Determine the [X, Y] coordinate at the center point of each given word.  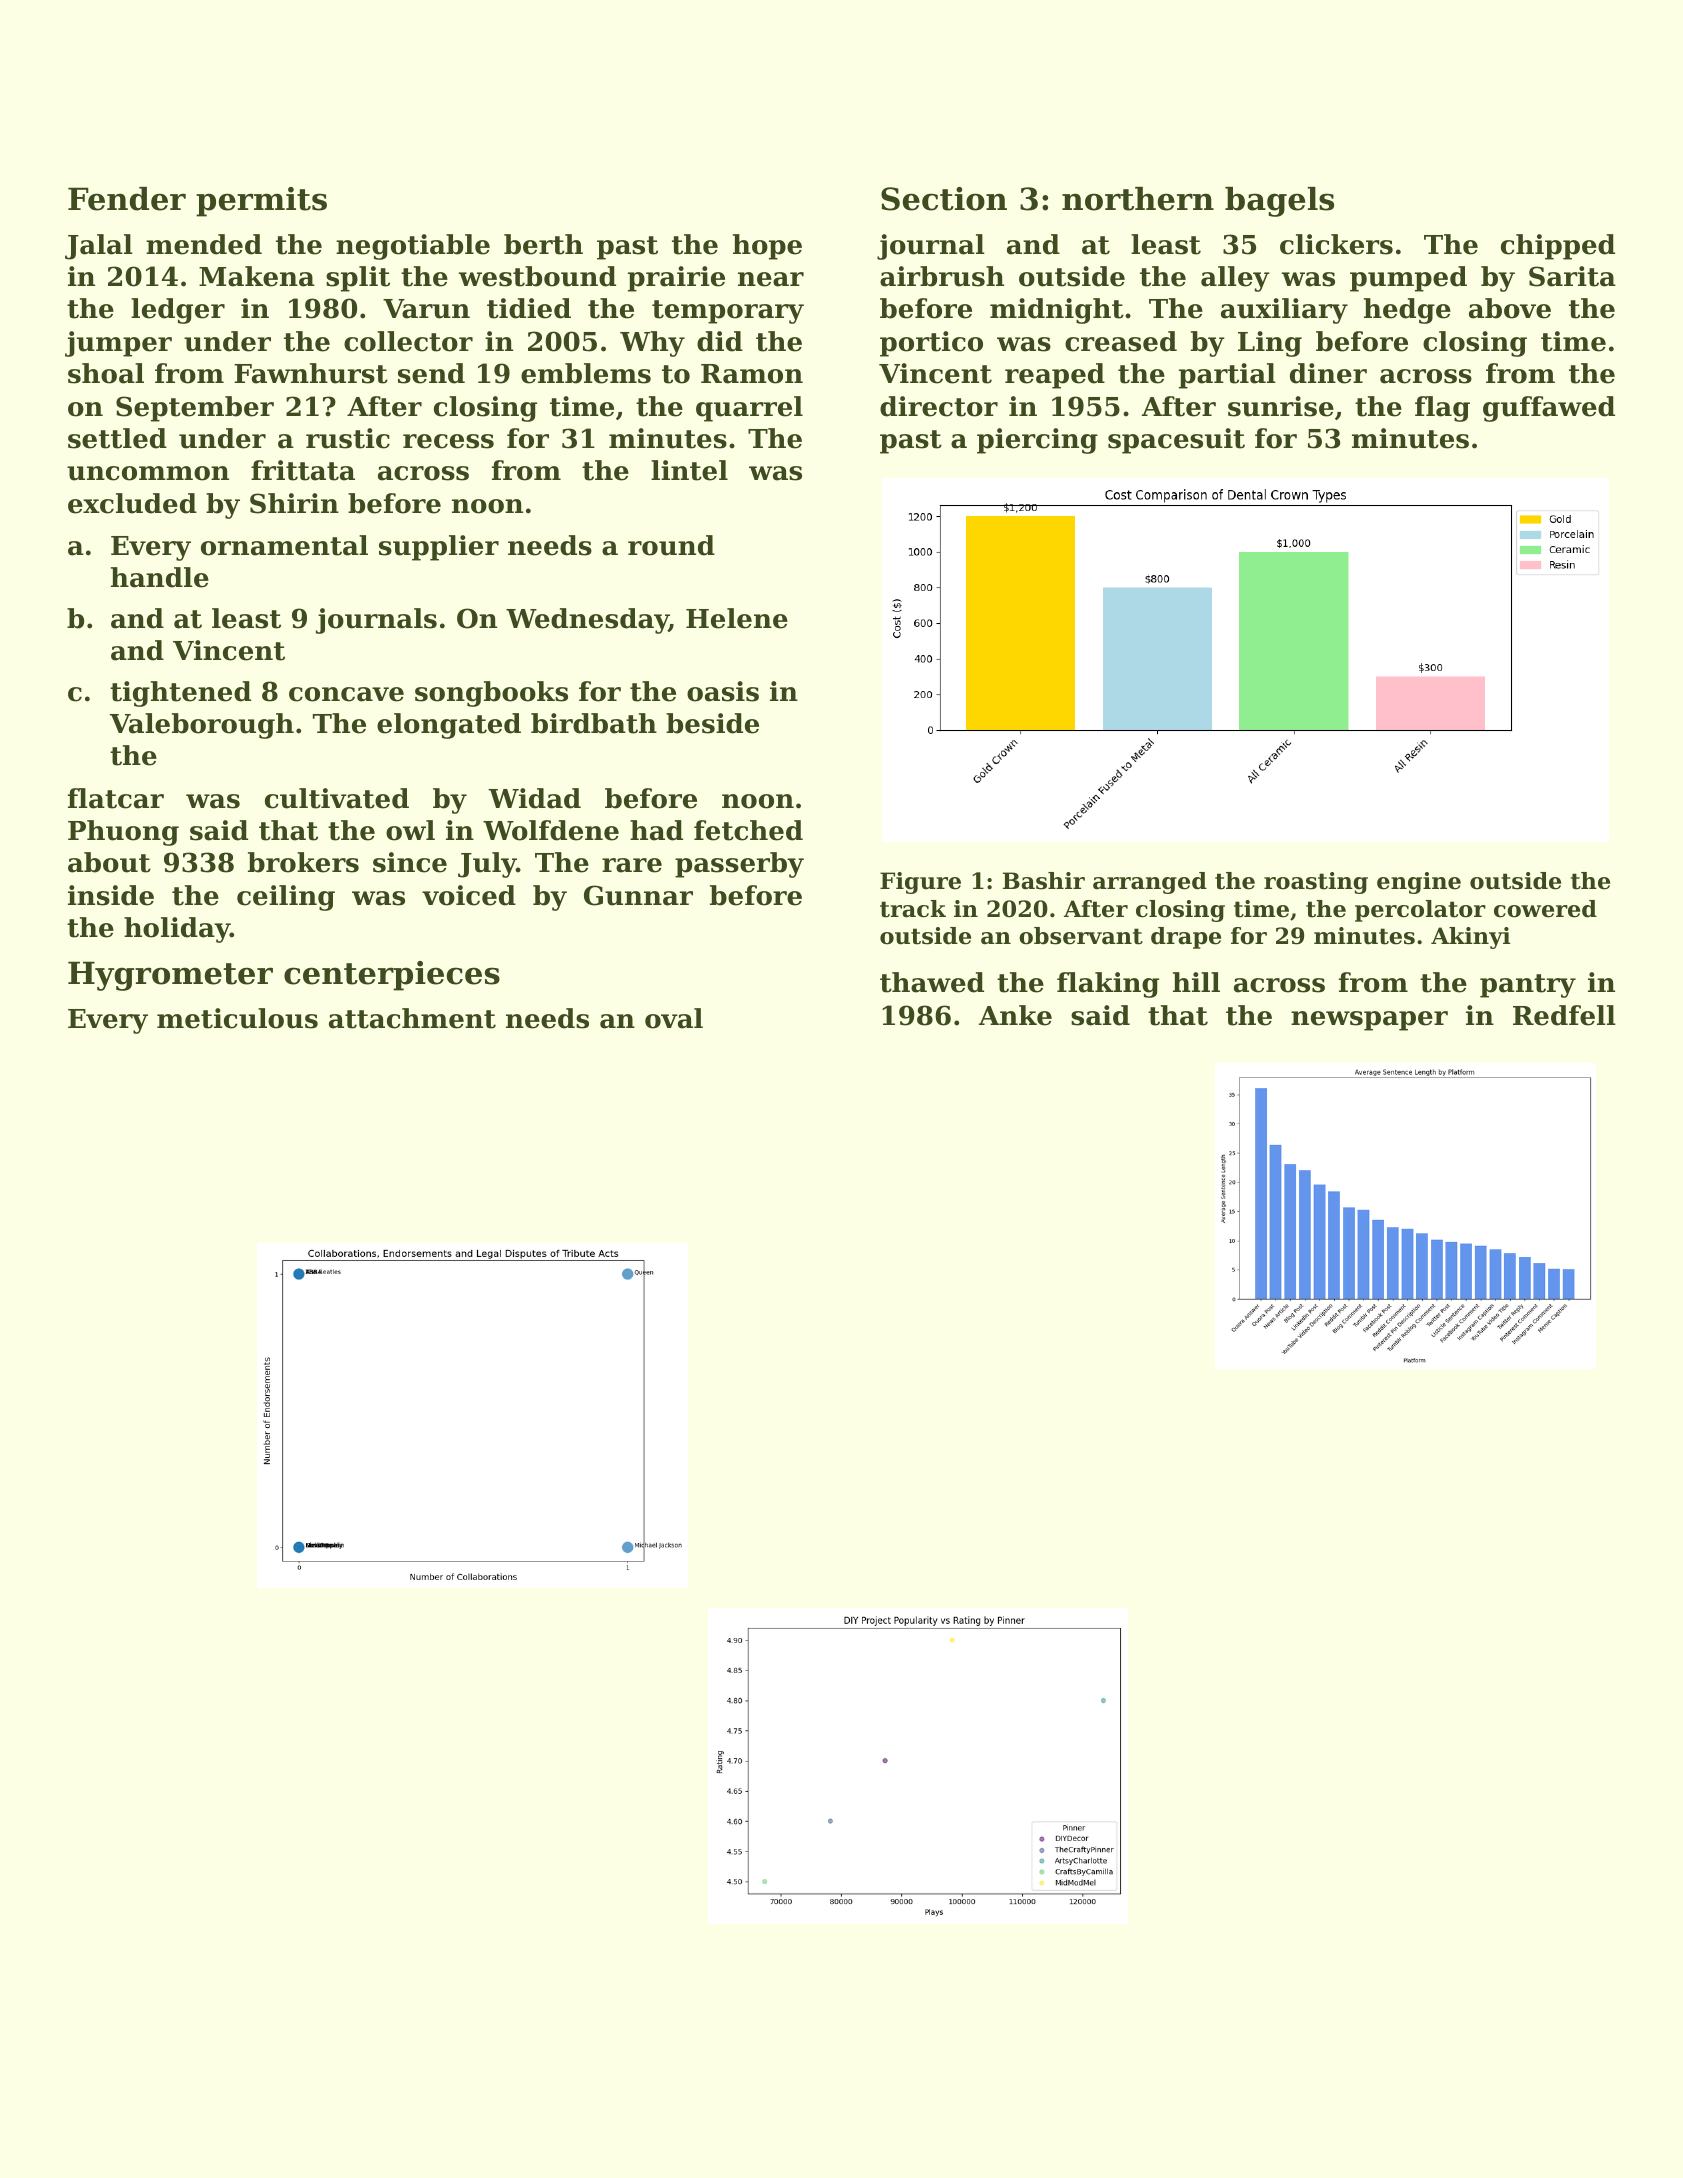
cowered [1545, 909]
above [1510, 308]
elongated [449, 726]
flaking [1108, 985]
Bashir [1044, 881]
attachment [412, 1018]
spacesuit [1176, 441]
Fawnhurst [311, 373]
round [671, 545]
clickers [1336, 244]
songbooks [491, 694]
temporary [728, 312]
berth [543, 244]
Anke [1015, 1015]
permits [261, 202]
